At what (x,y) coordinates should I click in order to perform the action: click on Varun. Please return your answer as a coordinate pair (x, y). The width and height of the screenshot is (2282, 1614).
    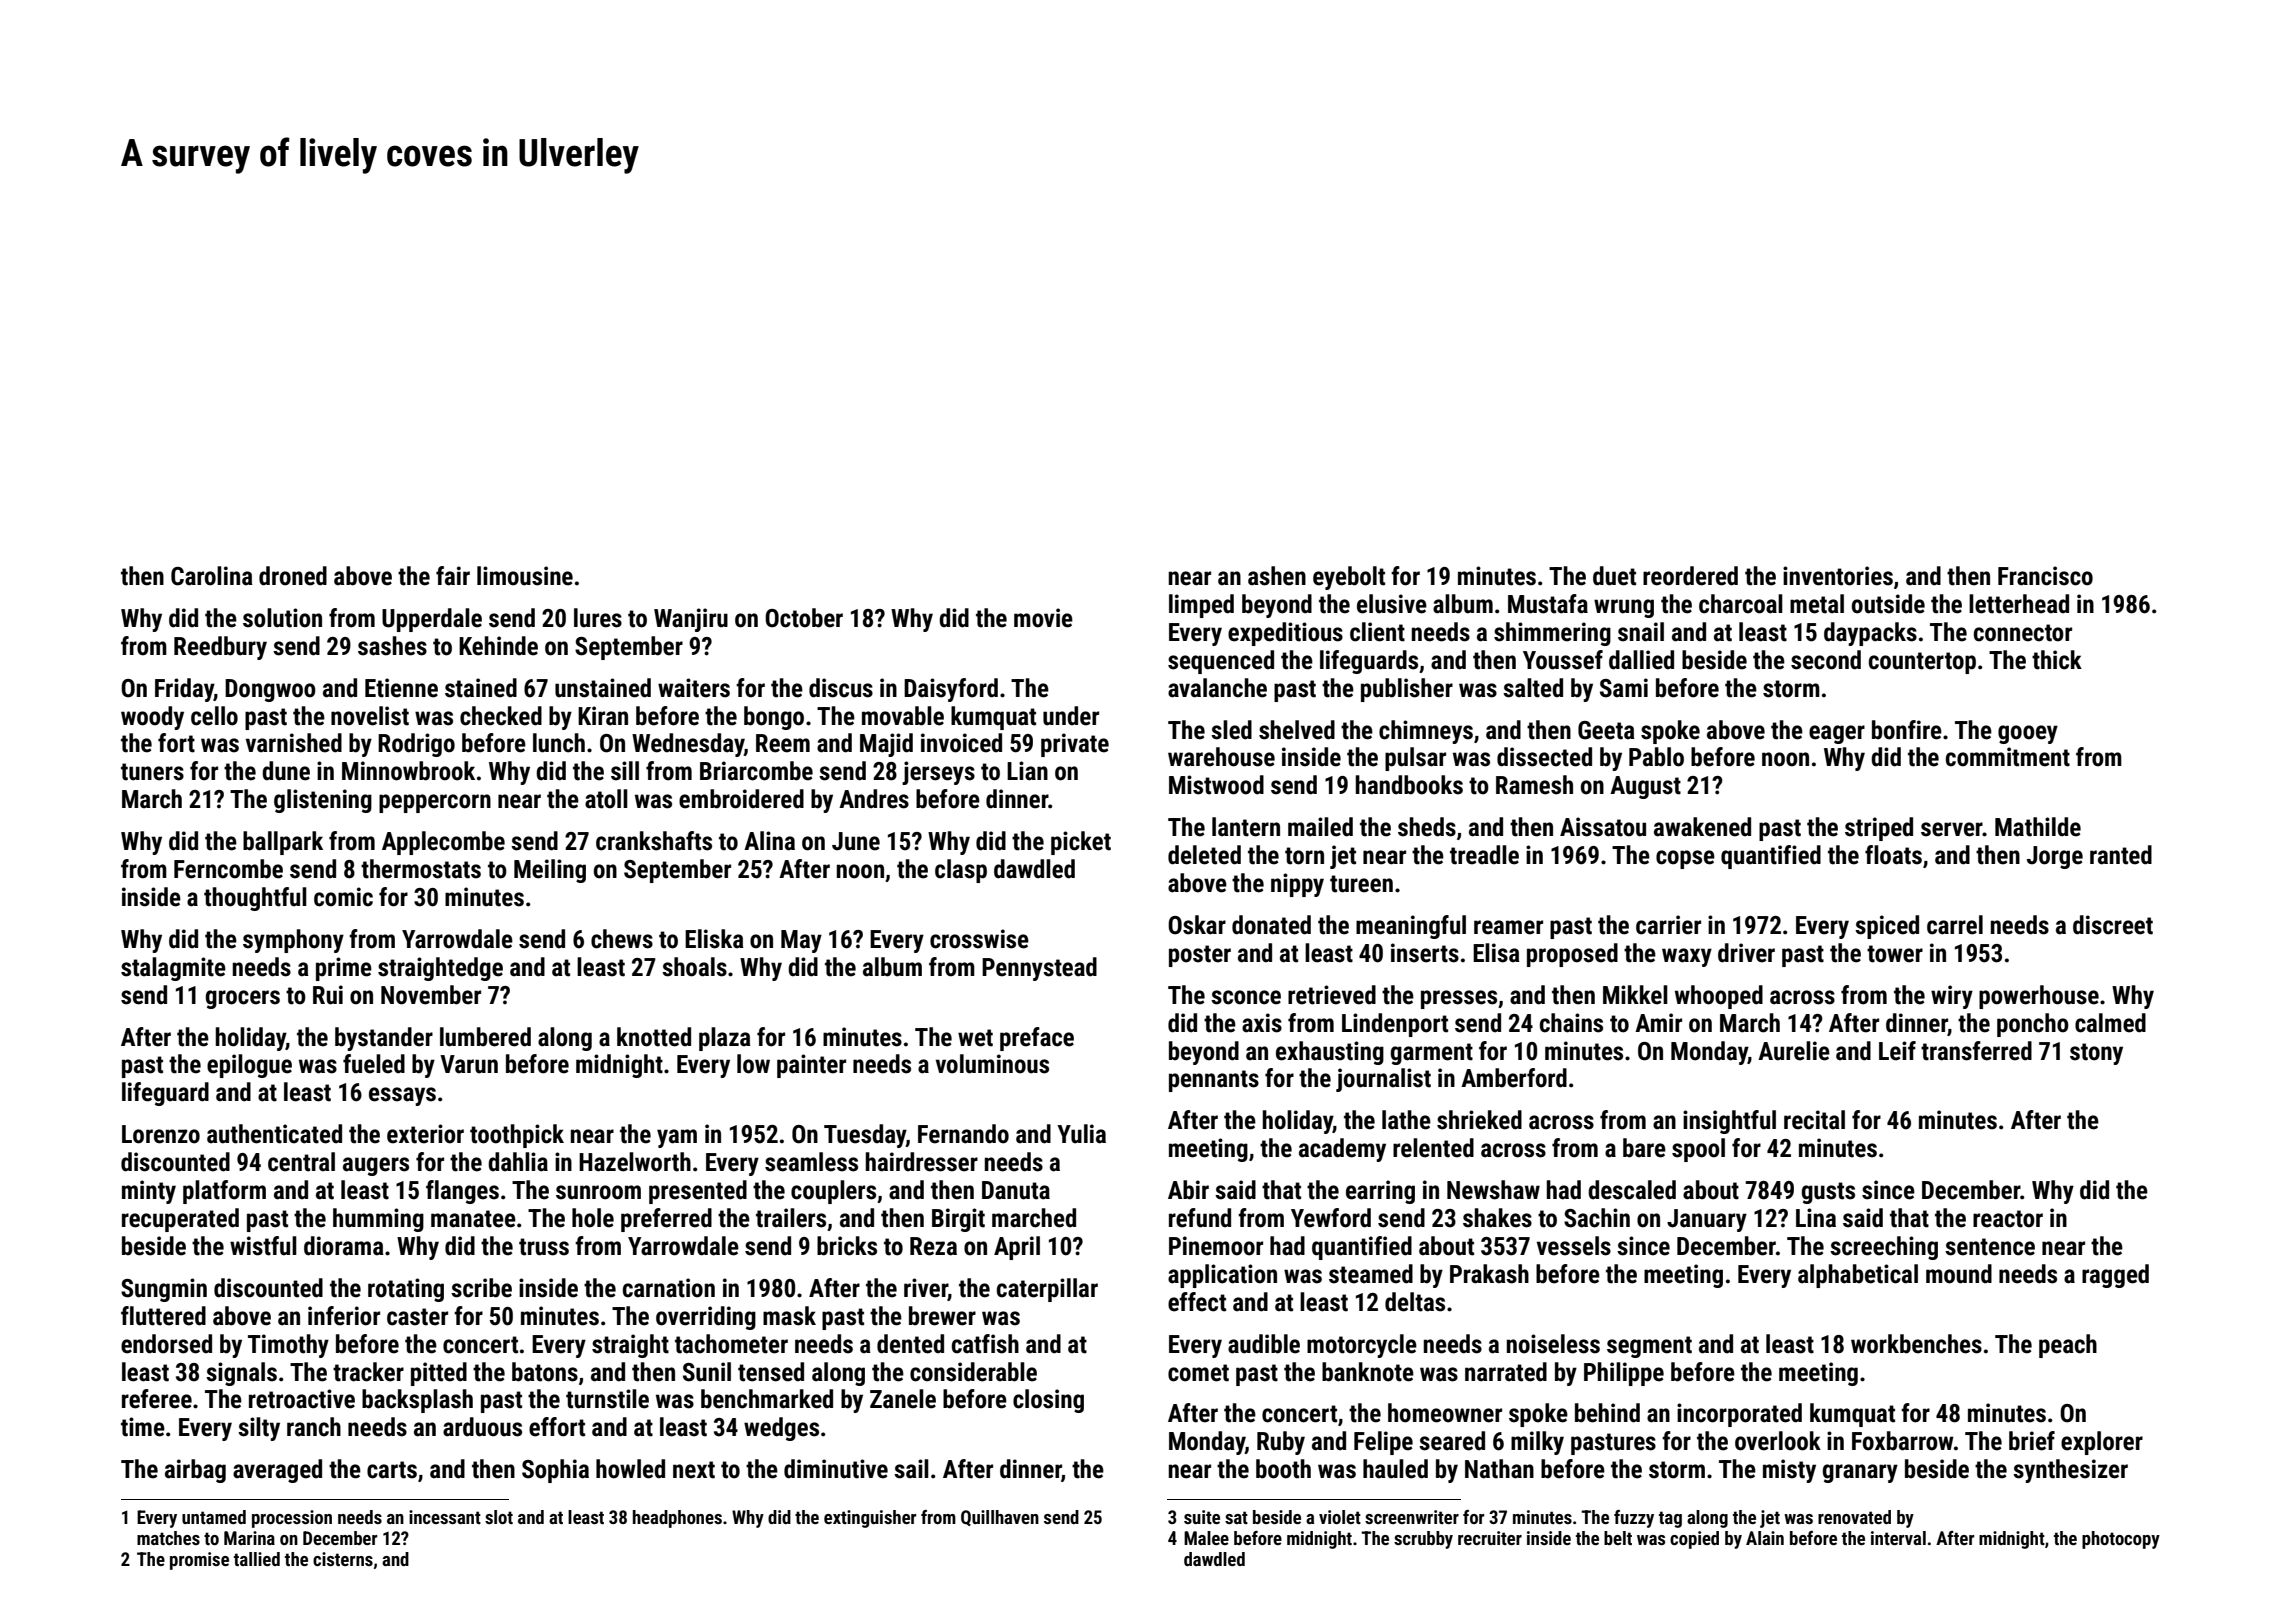
    Looking at the image, I should click on (469, 1064).
